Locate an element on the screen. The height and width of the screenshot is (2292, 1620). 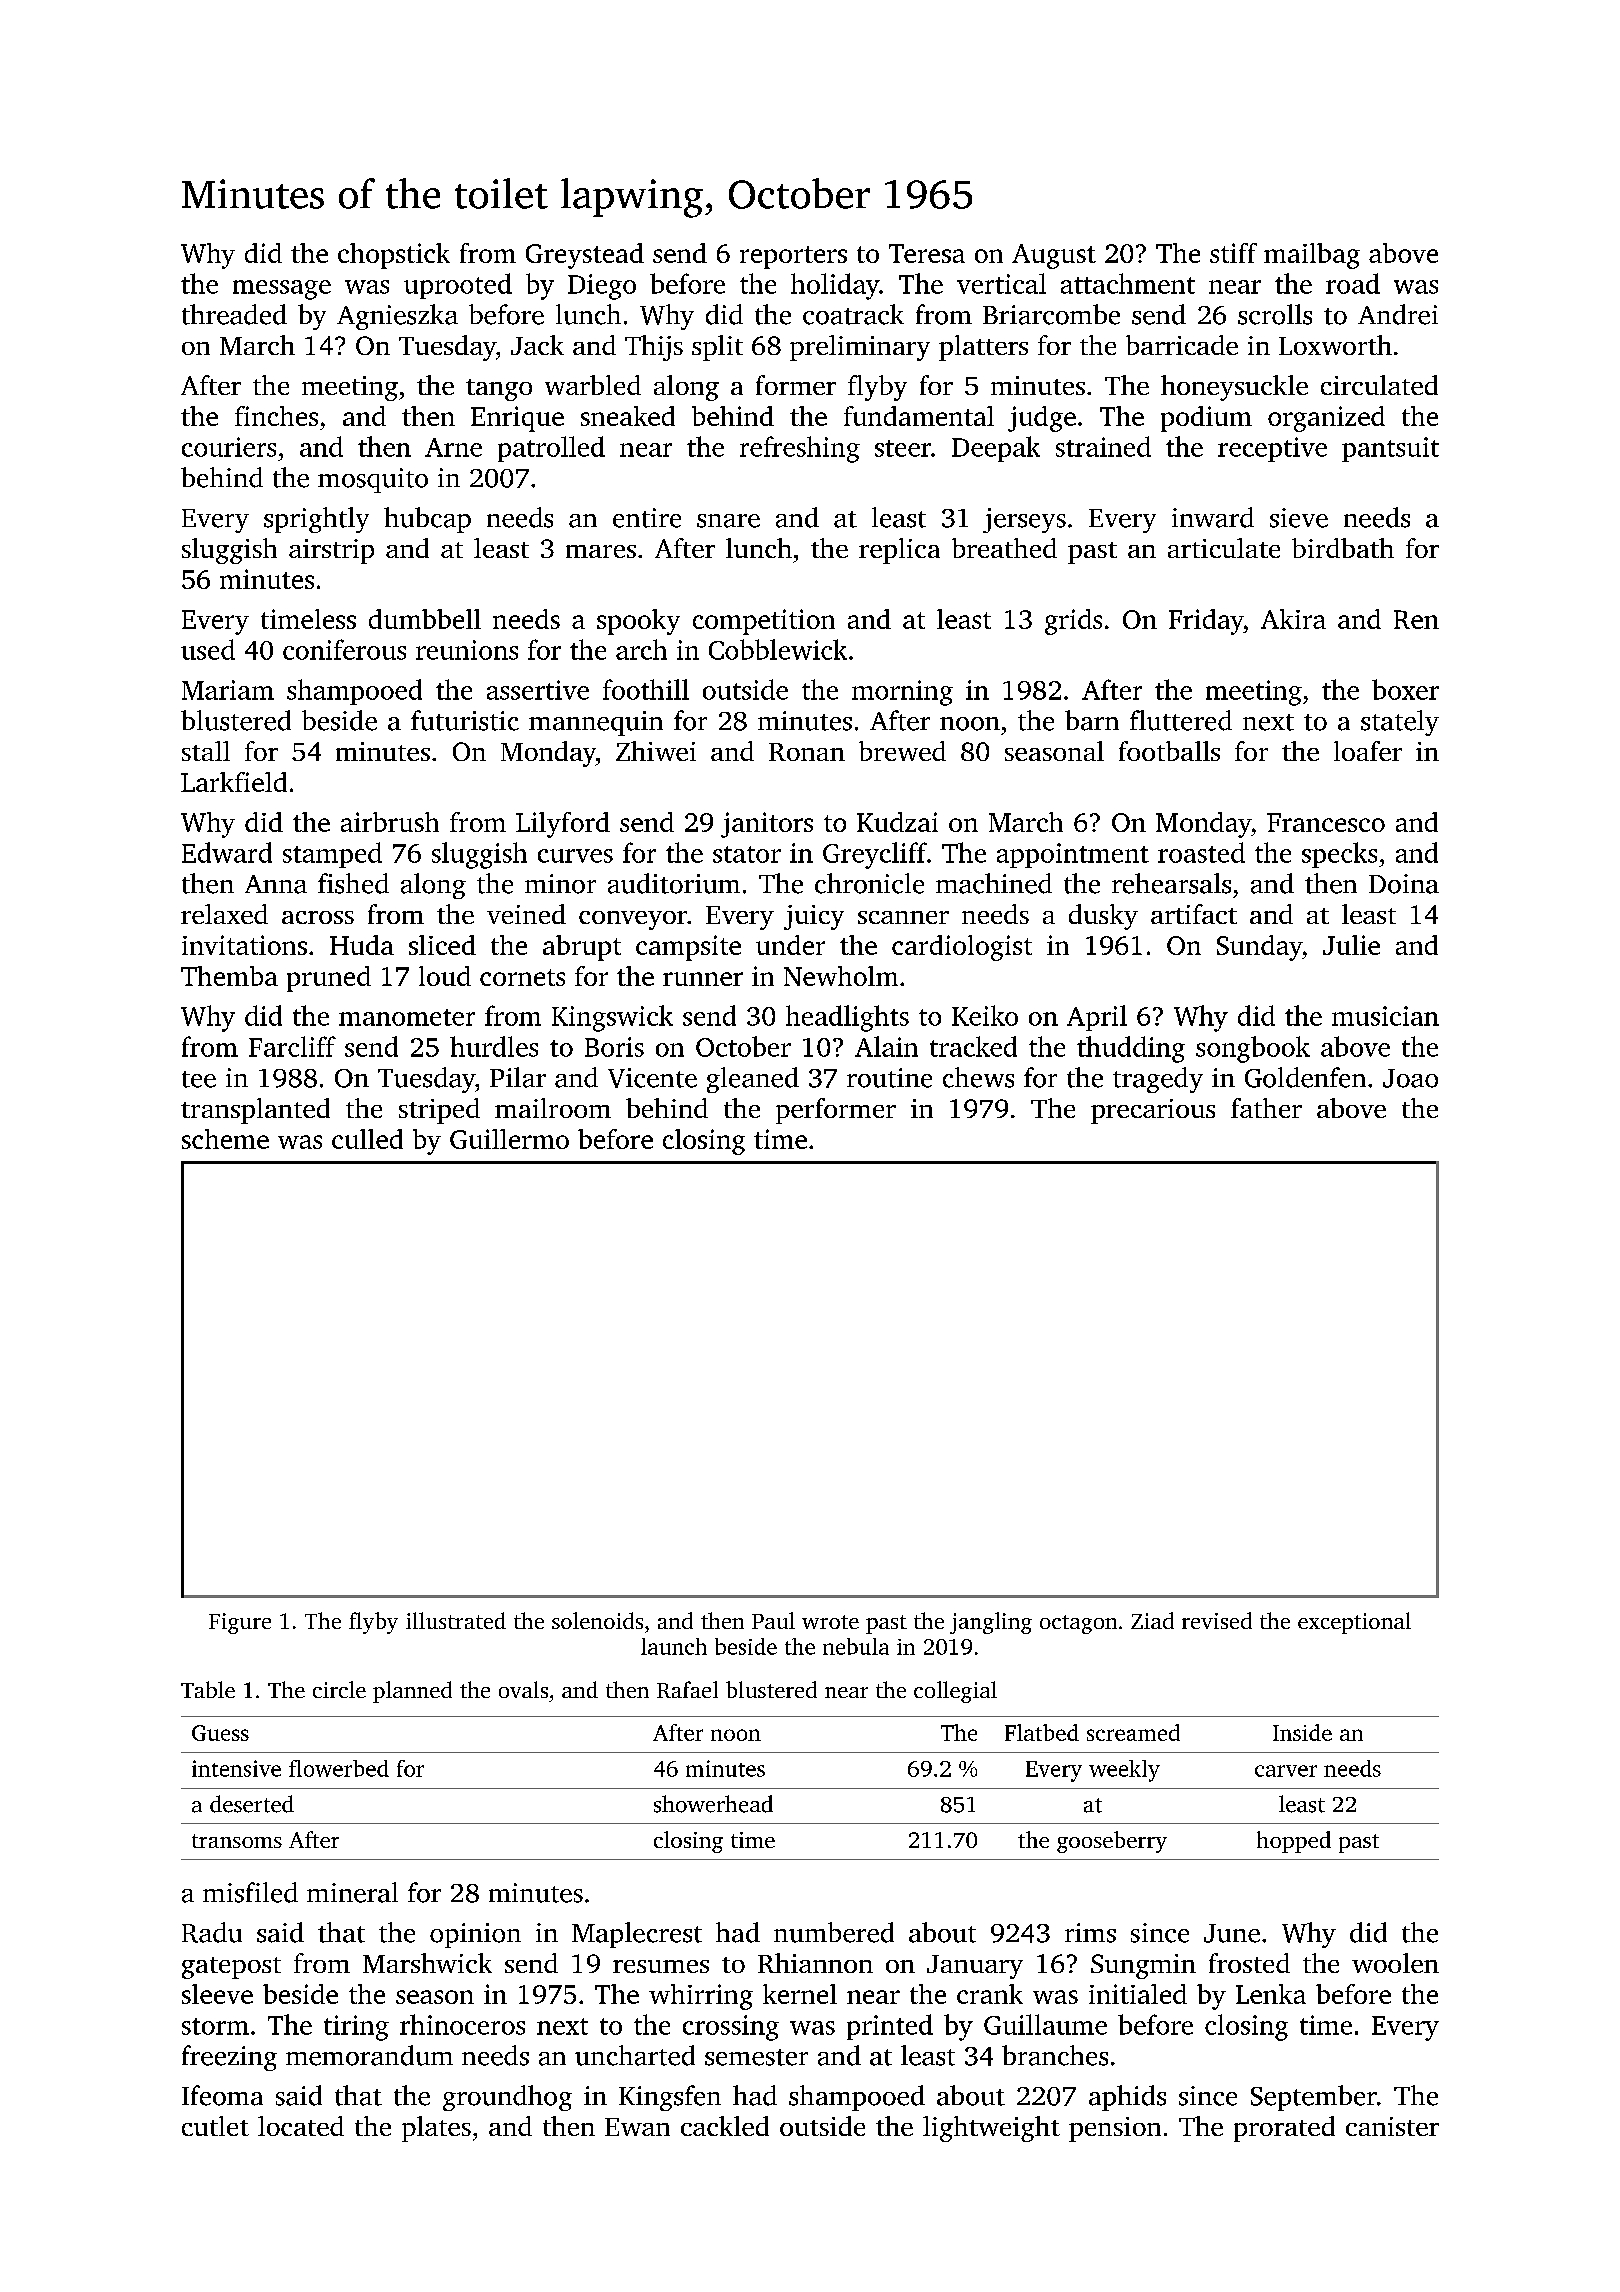
coniferous is located at coordinates (344, 649).
